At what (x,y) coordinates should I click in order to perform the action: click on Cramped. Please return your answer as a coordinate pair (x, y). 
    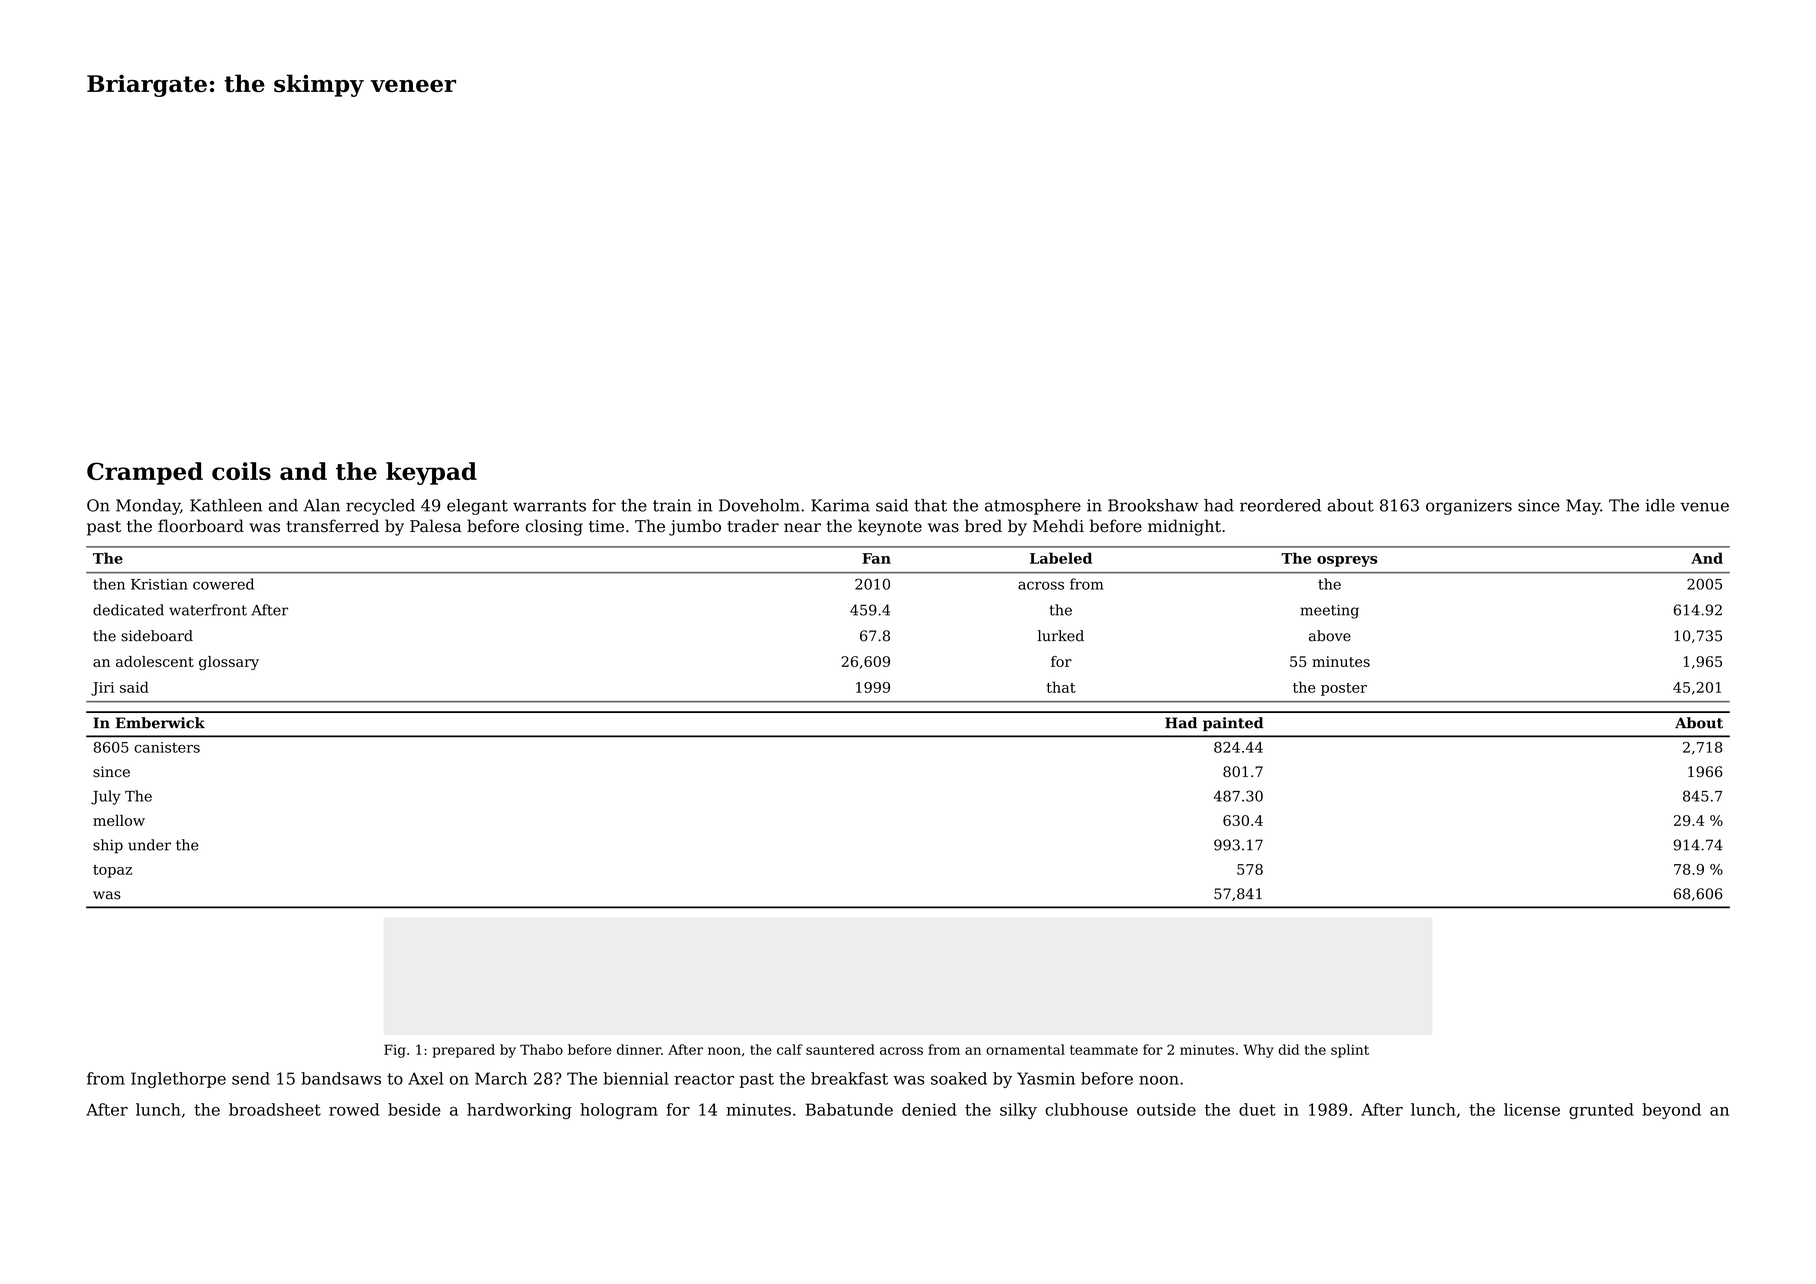
    Looking at the image, I should click on (145, 473).
